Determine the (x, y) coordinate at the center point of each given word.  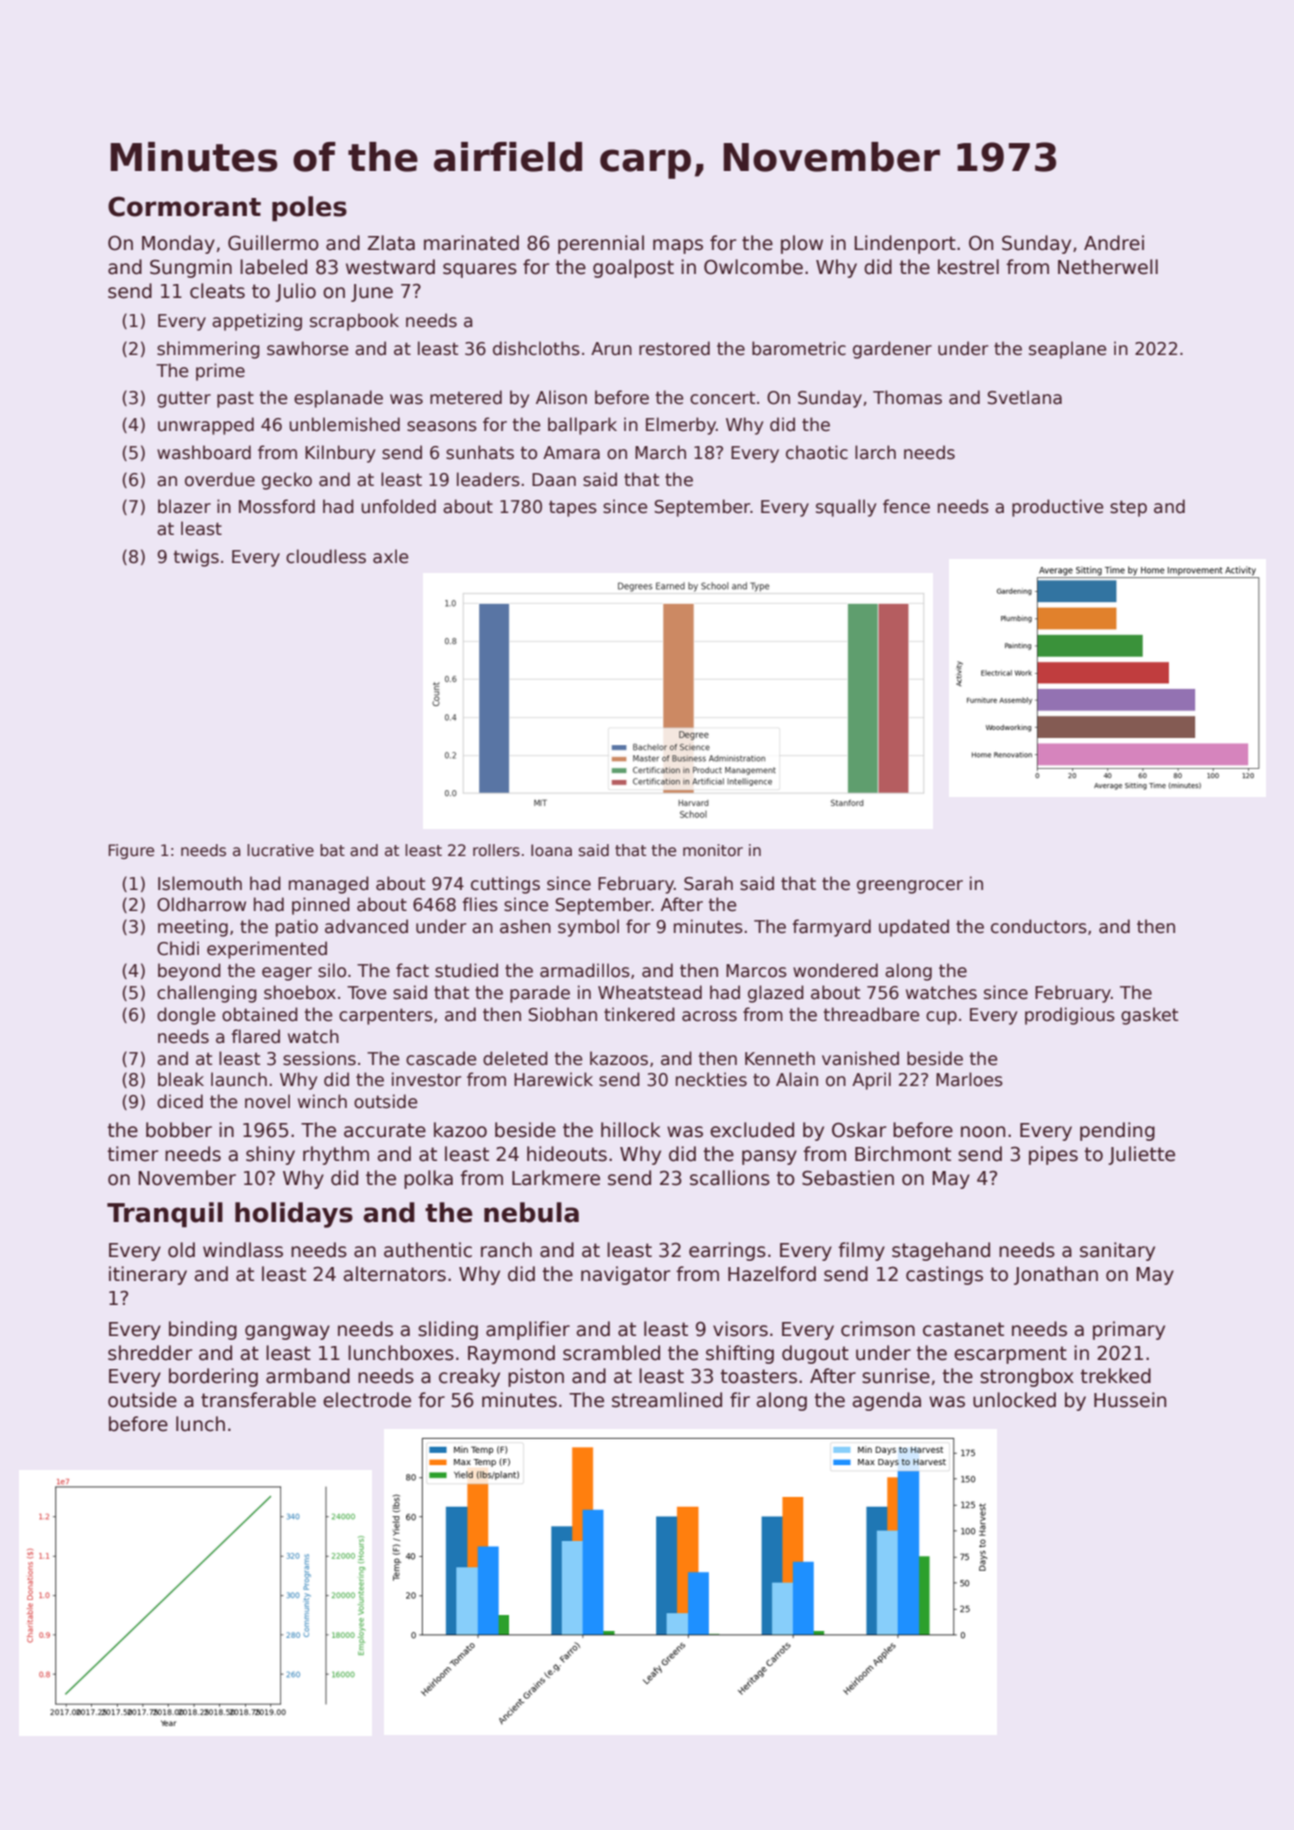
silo (332, 970)
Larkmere (556, 1178)
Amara (571, 453)
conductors (1039, 926)
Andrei (1114, 243)
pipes (1053, 1155)
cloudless (326, 556)
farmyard (831, 928)
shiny (270, 1155)
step (1128, 508)
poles (309, 209)
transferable (258, 1400)
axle (390, 556)
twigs (196, 558)
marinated (471, 243)
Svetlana (1024, 397)
